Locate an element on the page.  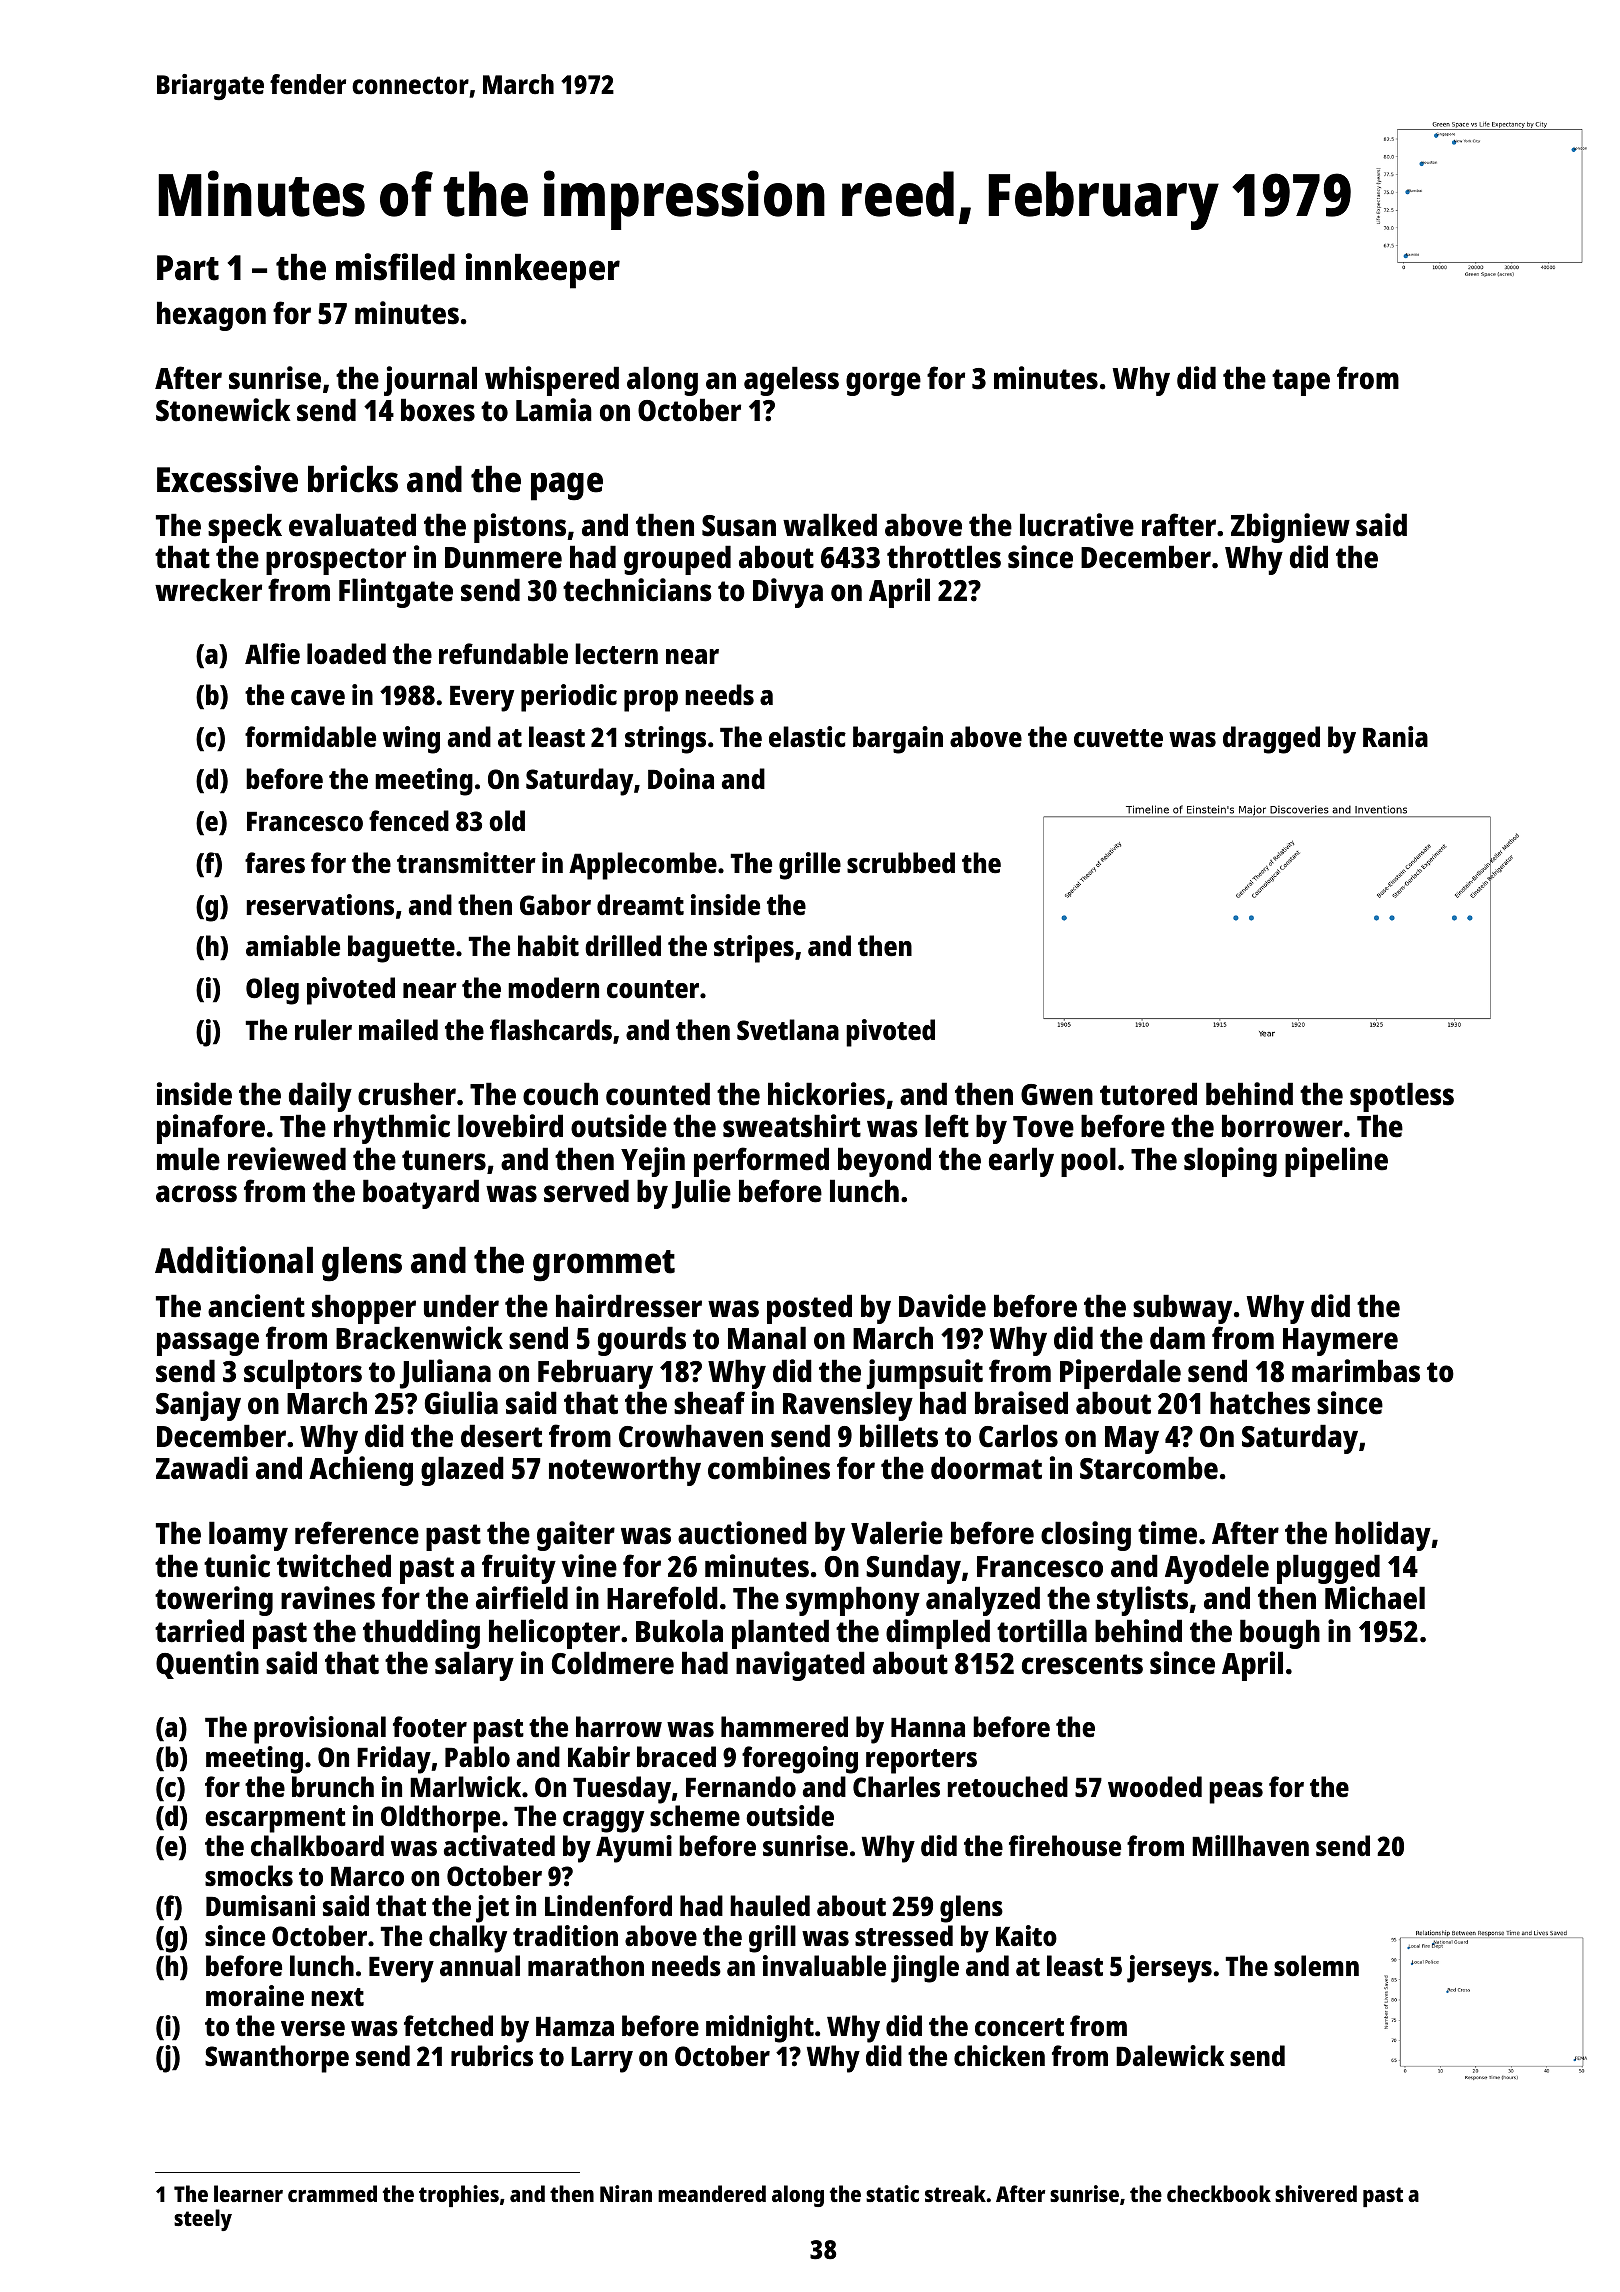
doormat is located at coordinates (986, 1468).
